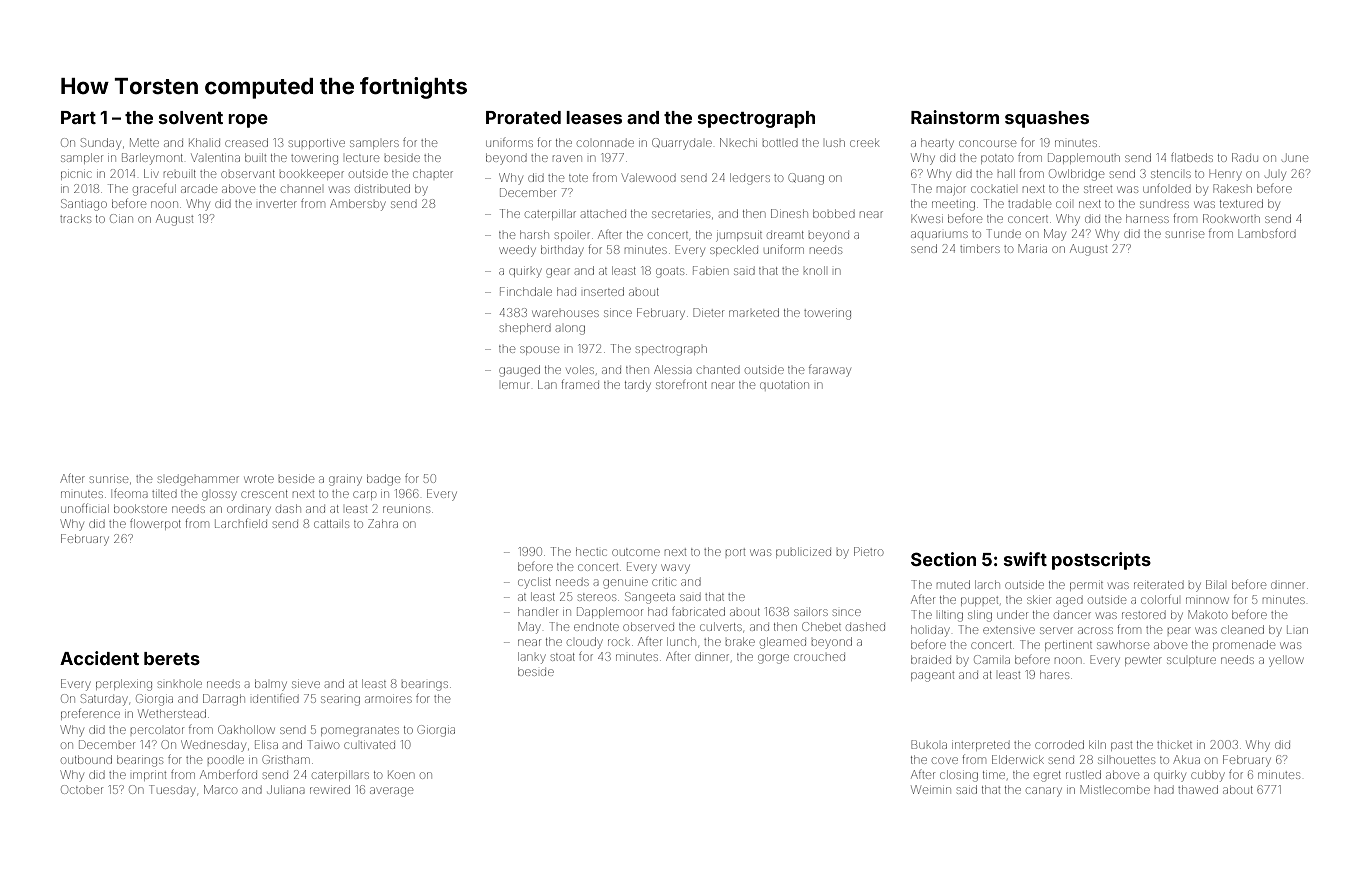  Describe the element at coordinates (306, 684) in the screenshot. I see `sieve` at that location.
